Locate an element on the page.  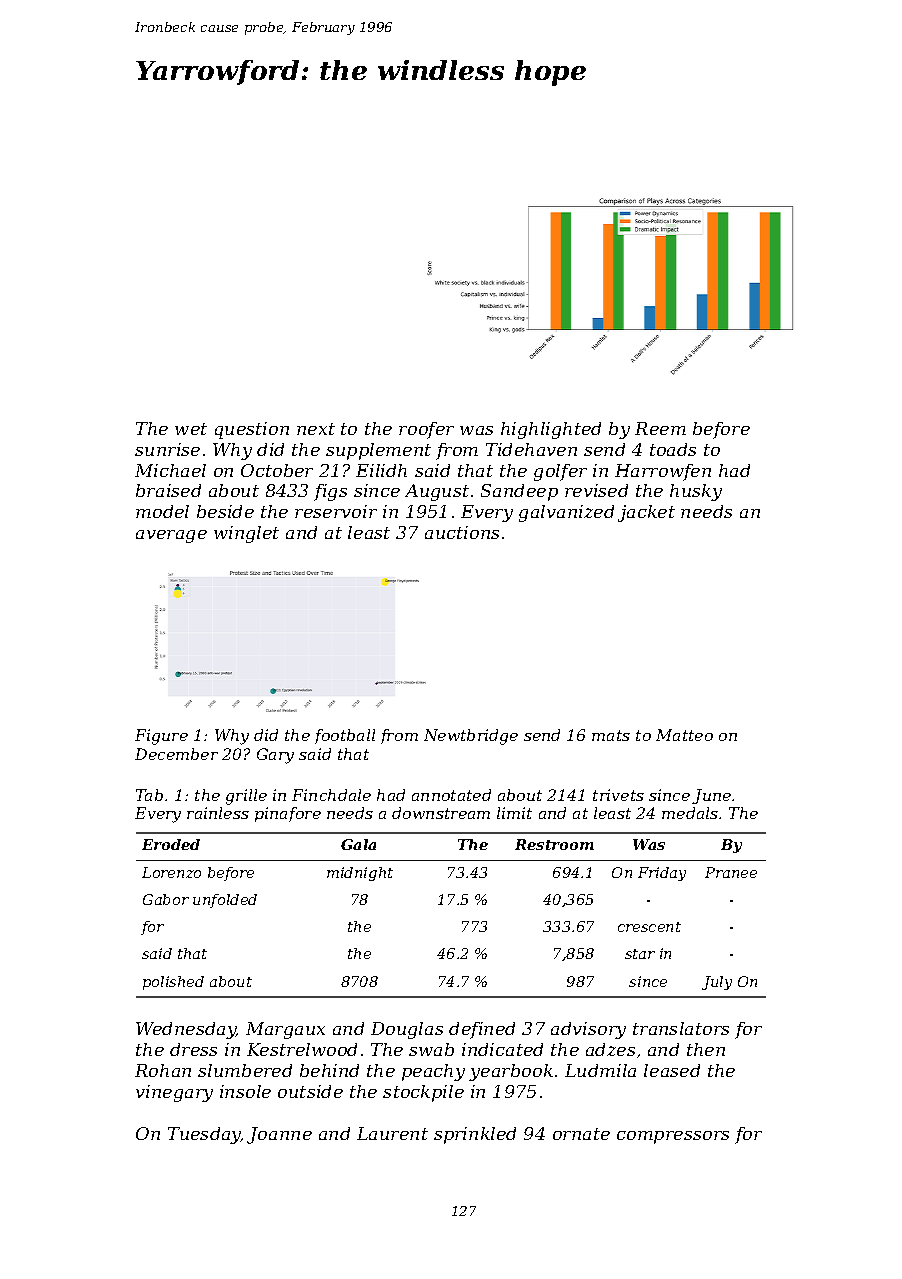
Laurent is located at coordinates (392, 1133).
